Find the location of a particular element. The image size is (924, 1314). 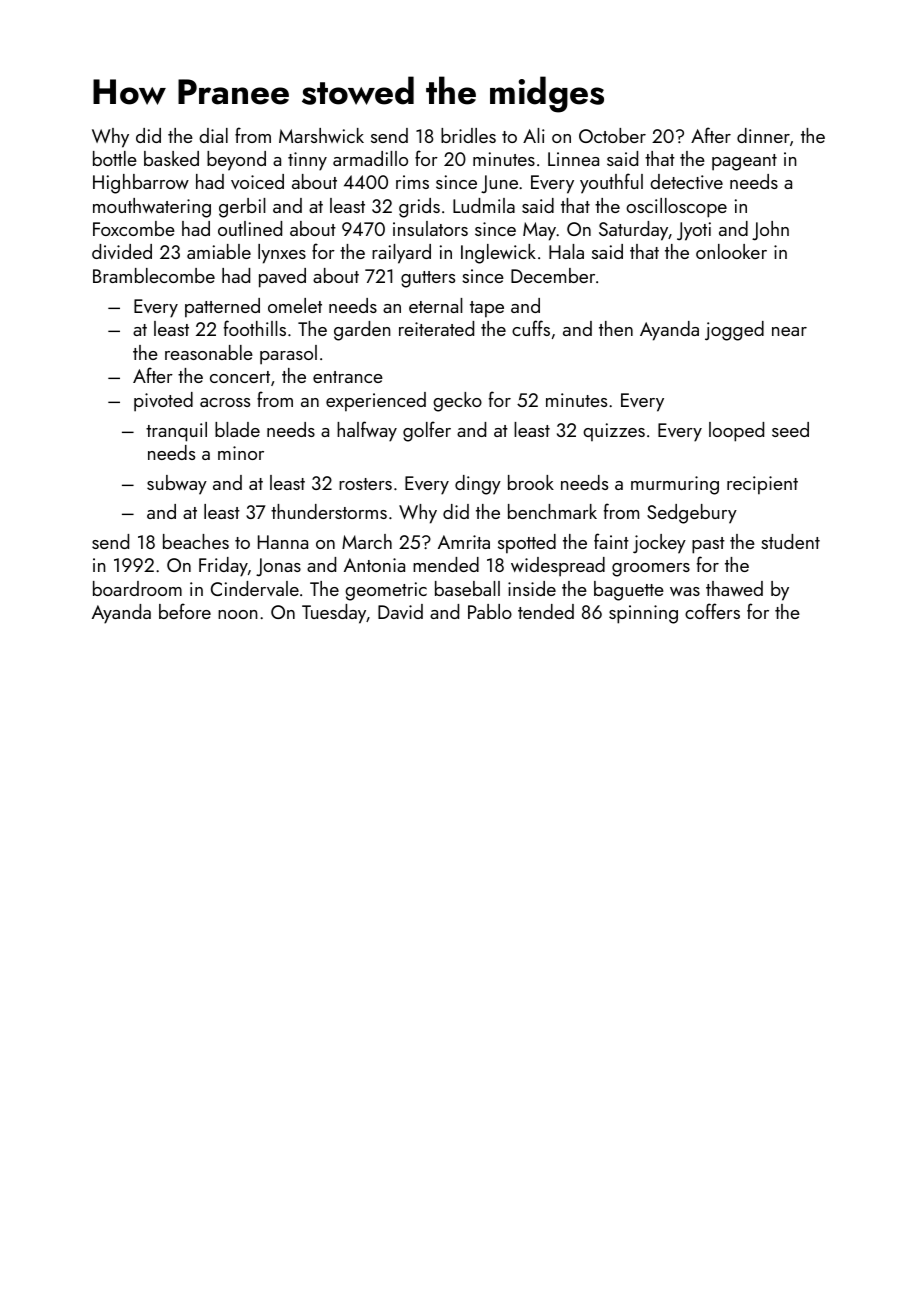

March is located at coordinates (367, 541).
